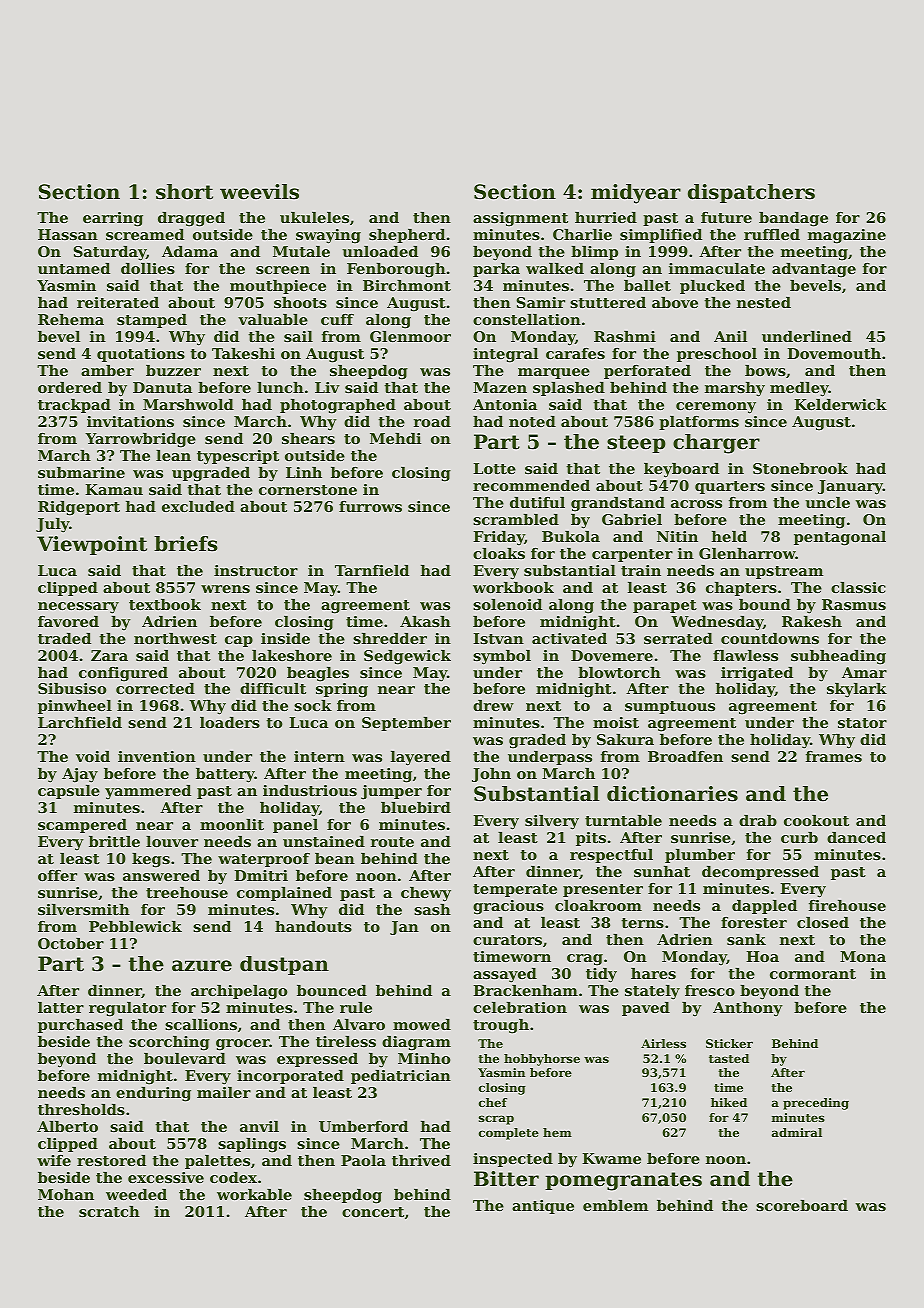 The image size is (924, 1308). What do you see at coordinates (254, 1194) in the document?
I see `workable` at bounding box center [254, 1194].
